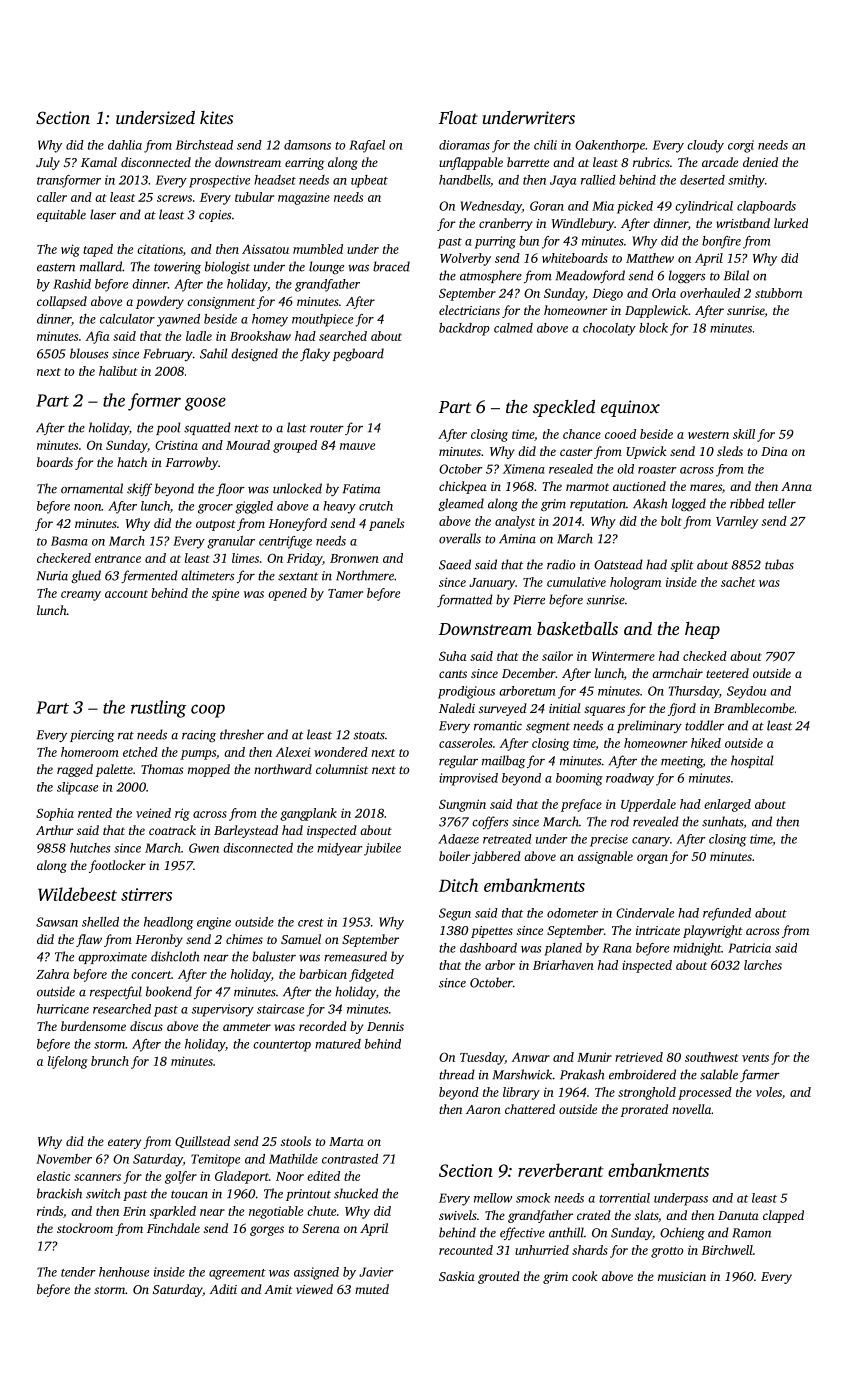 The image size is (849, 1400). I want to click on Sophia, so click(55, 814).
